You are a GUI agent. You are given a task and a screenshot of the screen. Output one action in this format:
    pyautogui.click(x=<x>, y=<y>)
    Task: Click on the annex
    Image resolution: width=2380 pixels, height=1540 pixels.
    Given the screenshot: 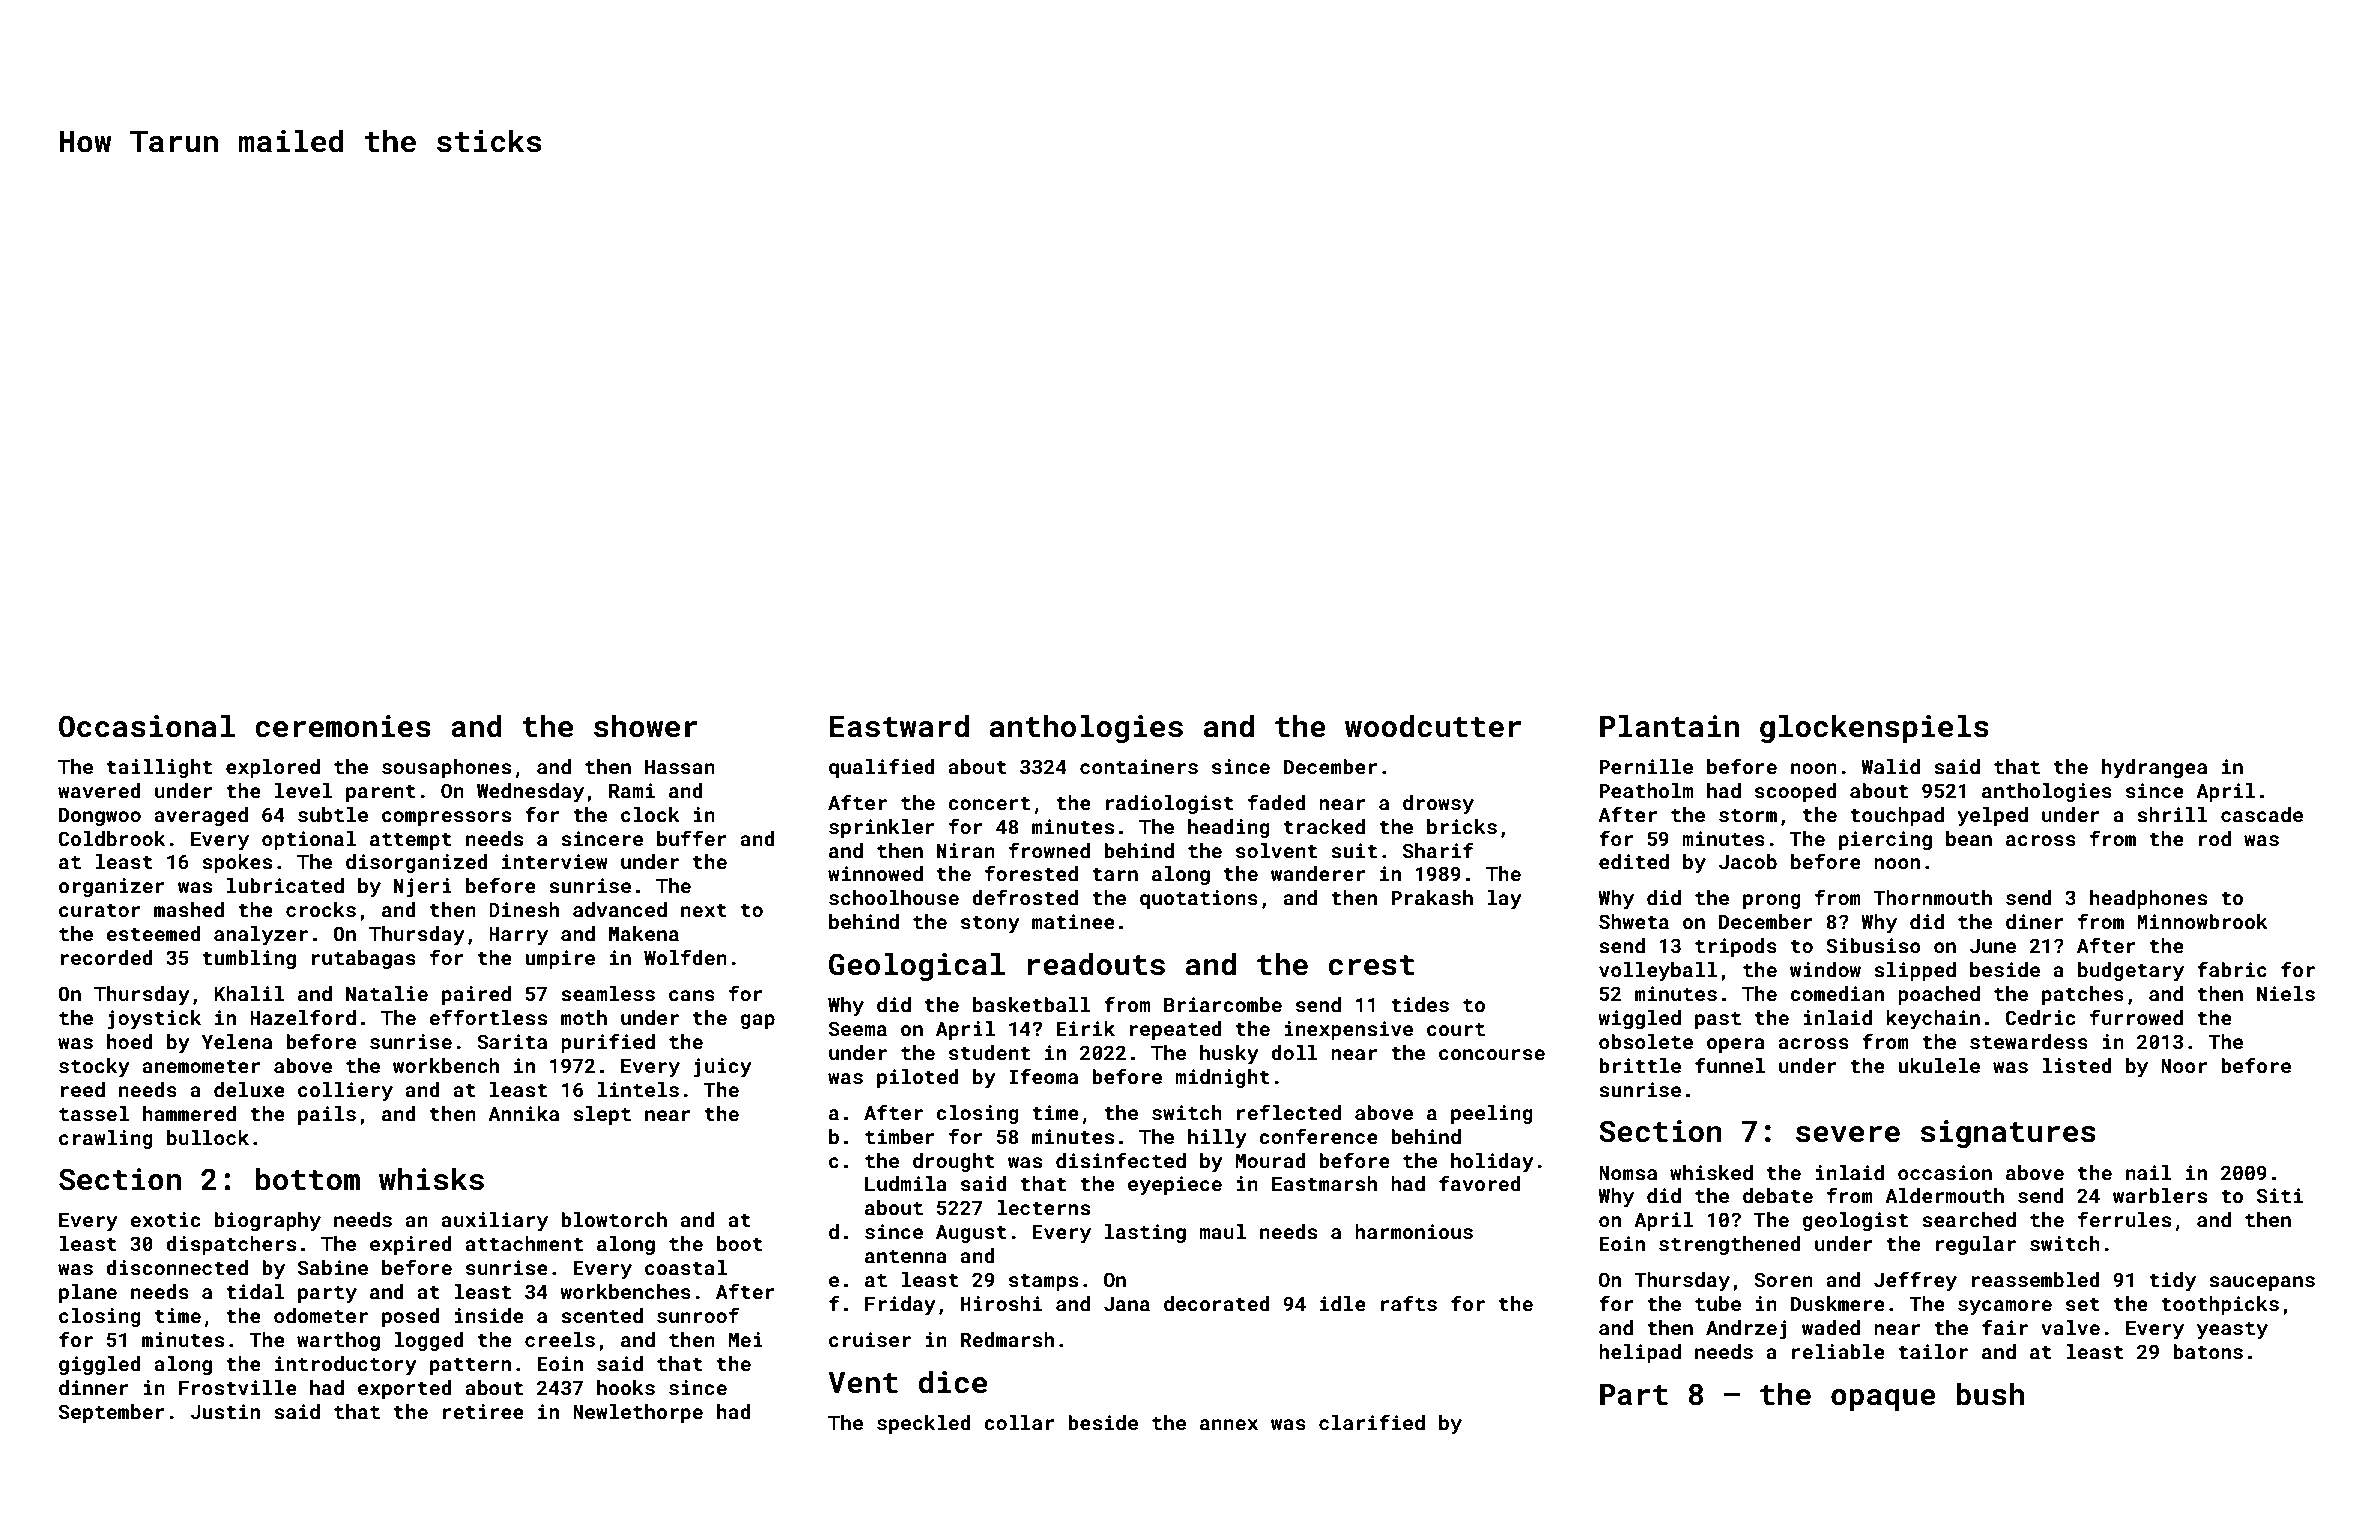 What is the action you would take?
    pyautogui.click(x=1229, y=1424)
